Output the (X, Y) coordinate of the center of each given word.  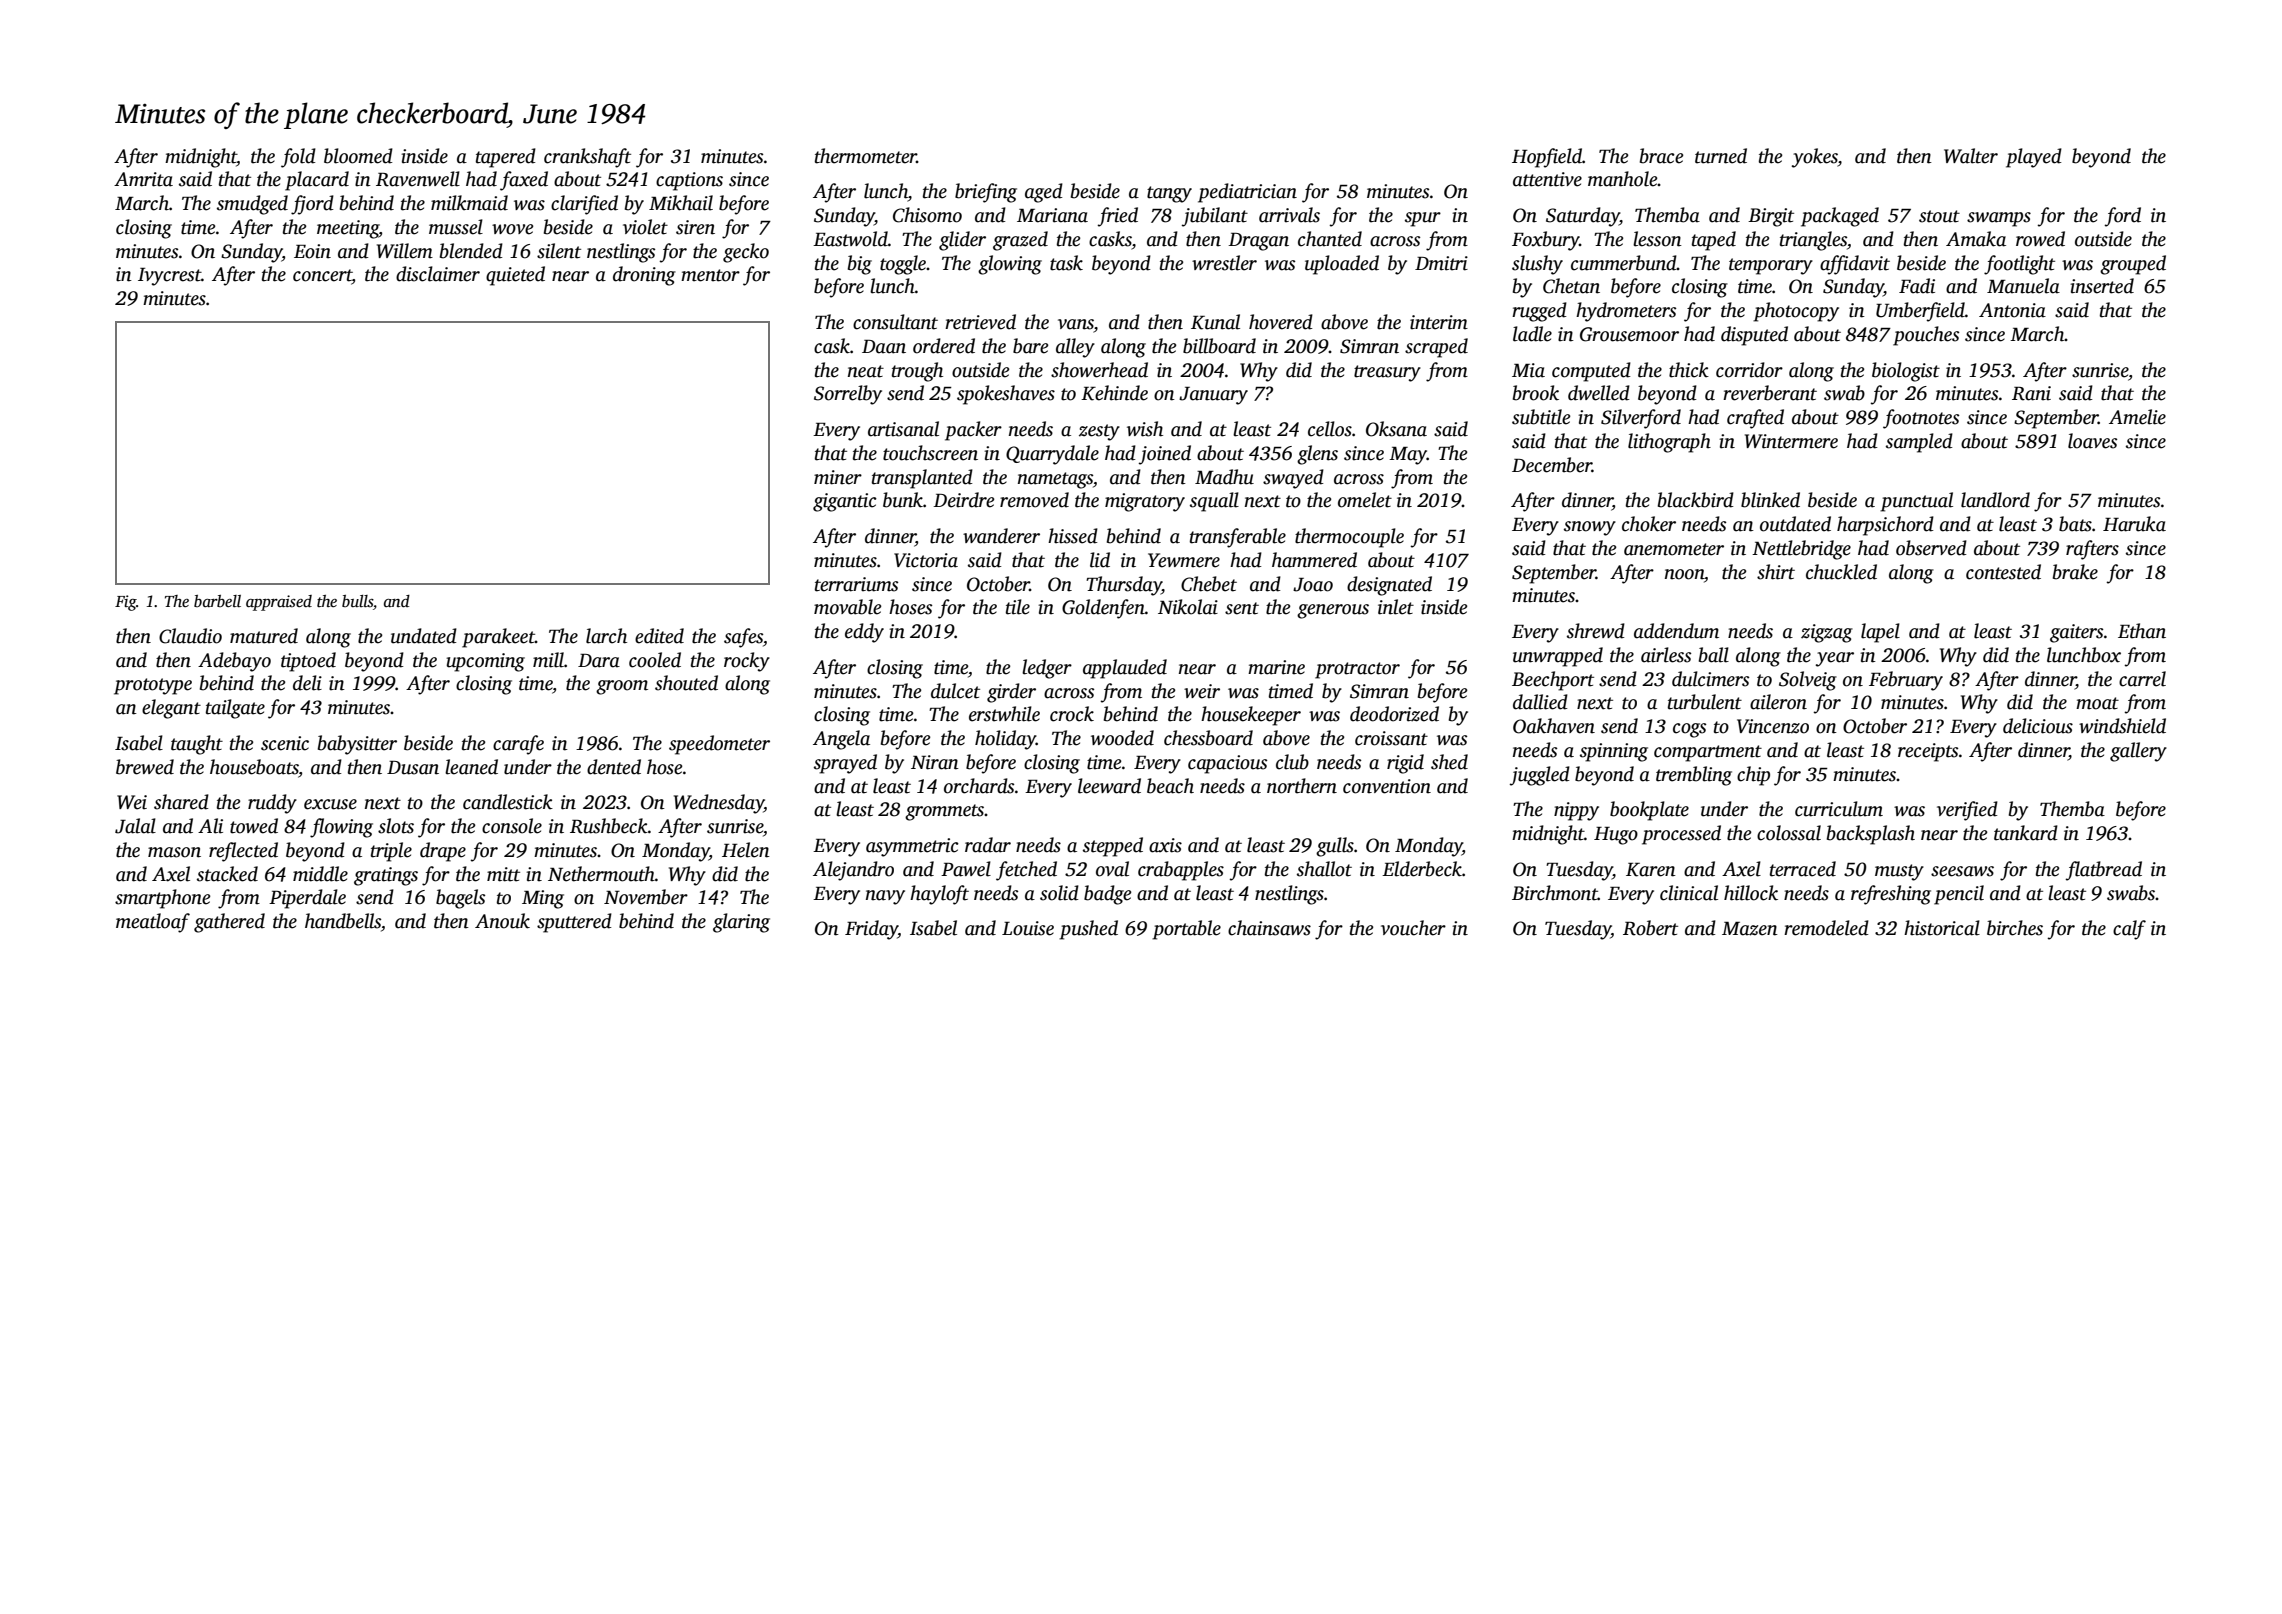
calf (2129, 930)
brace (1661, 156)
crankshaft (587, 158)
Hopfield (1547, 158)
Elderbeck (1422, 869)
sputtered (574, 923)
